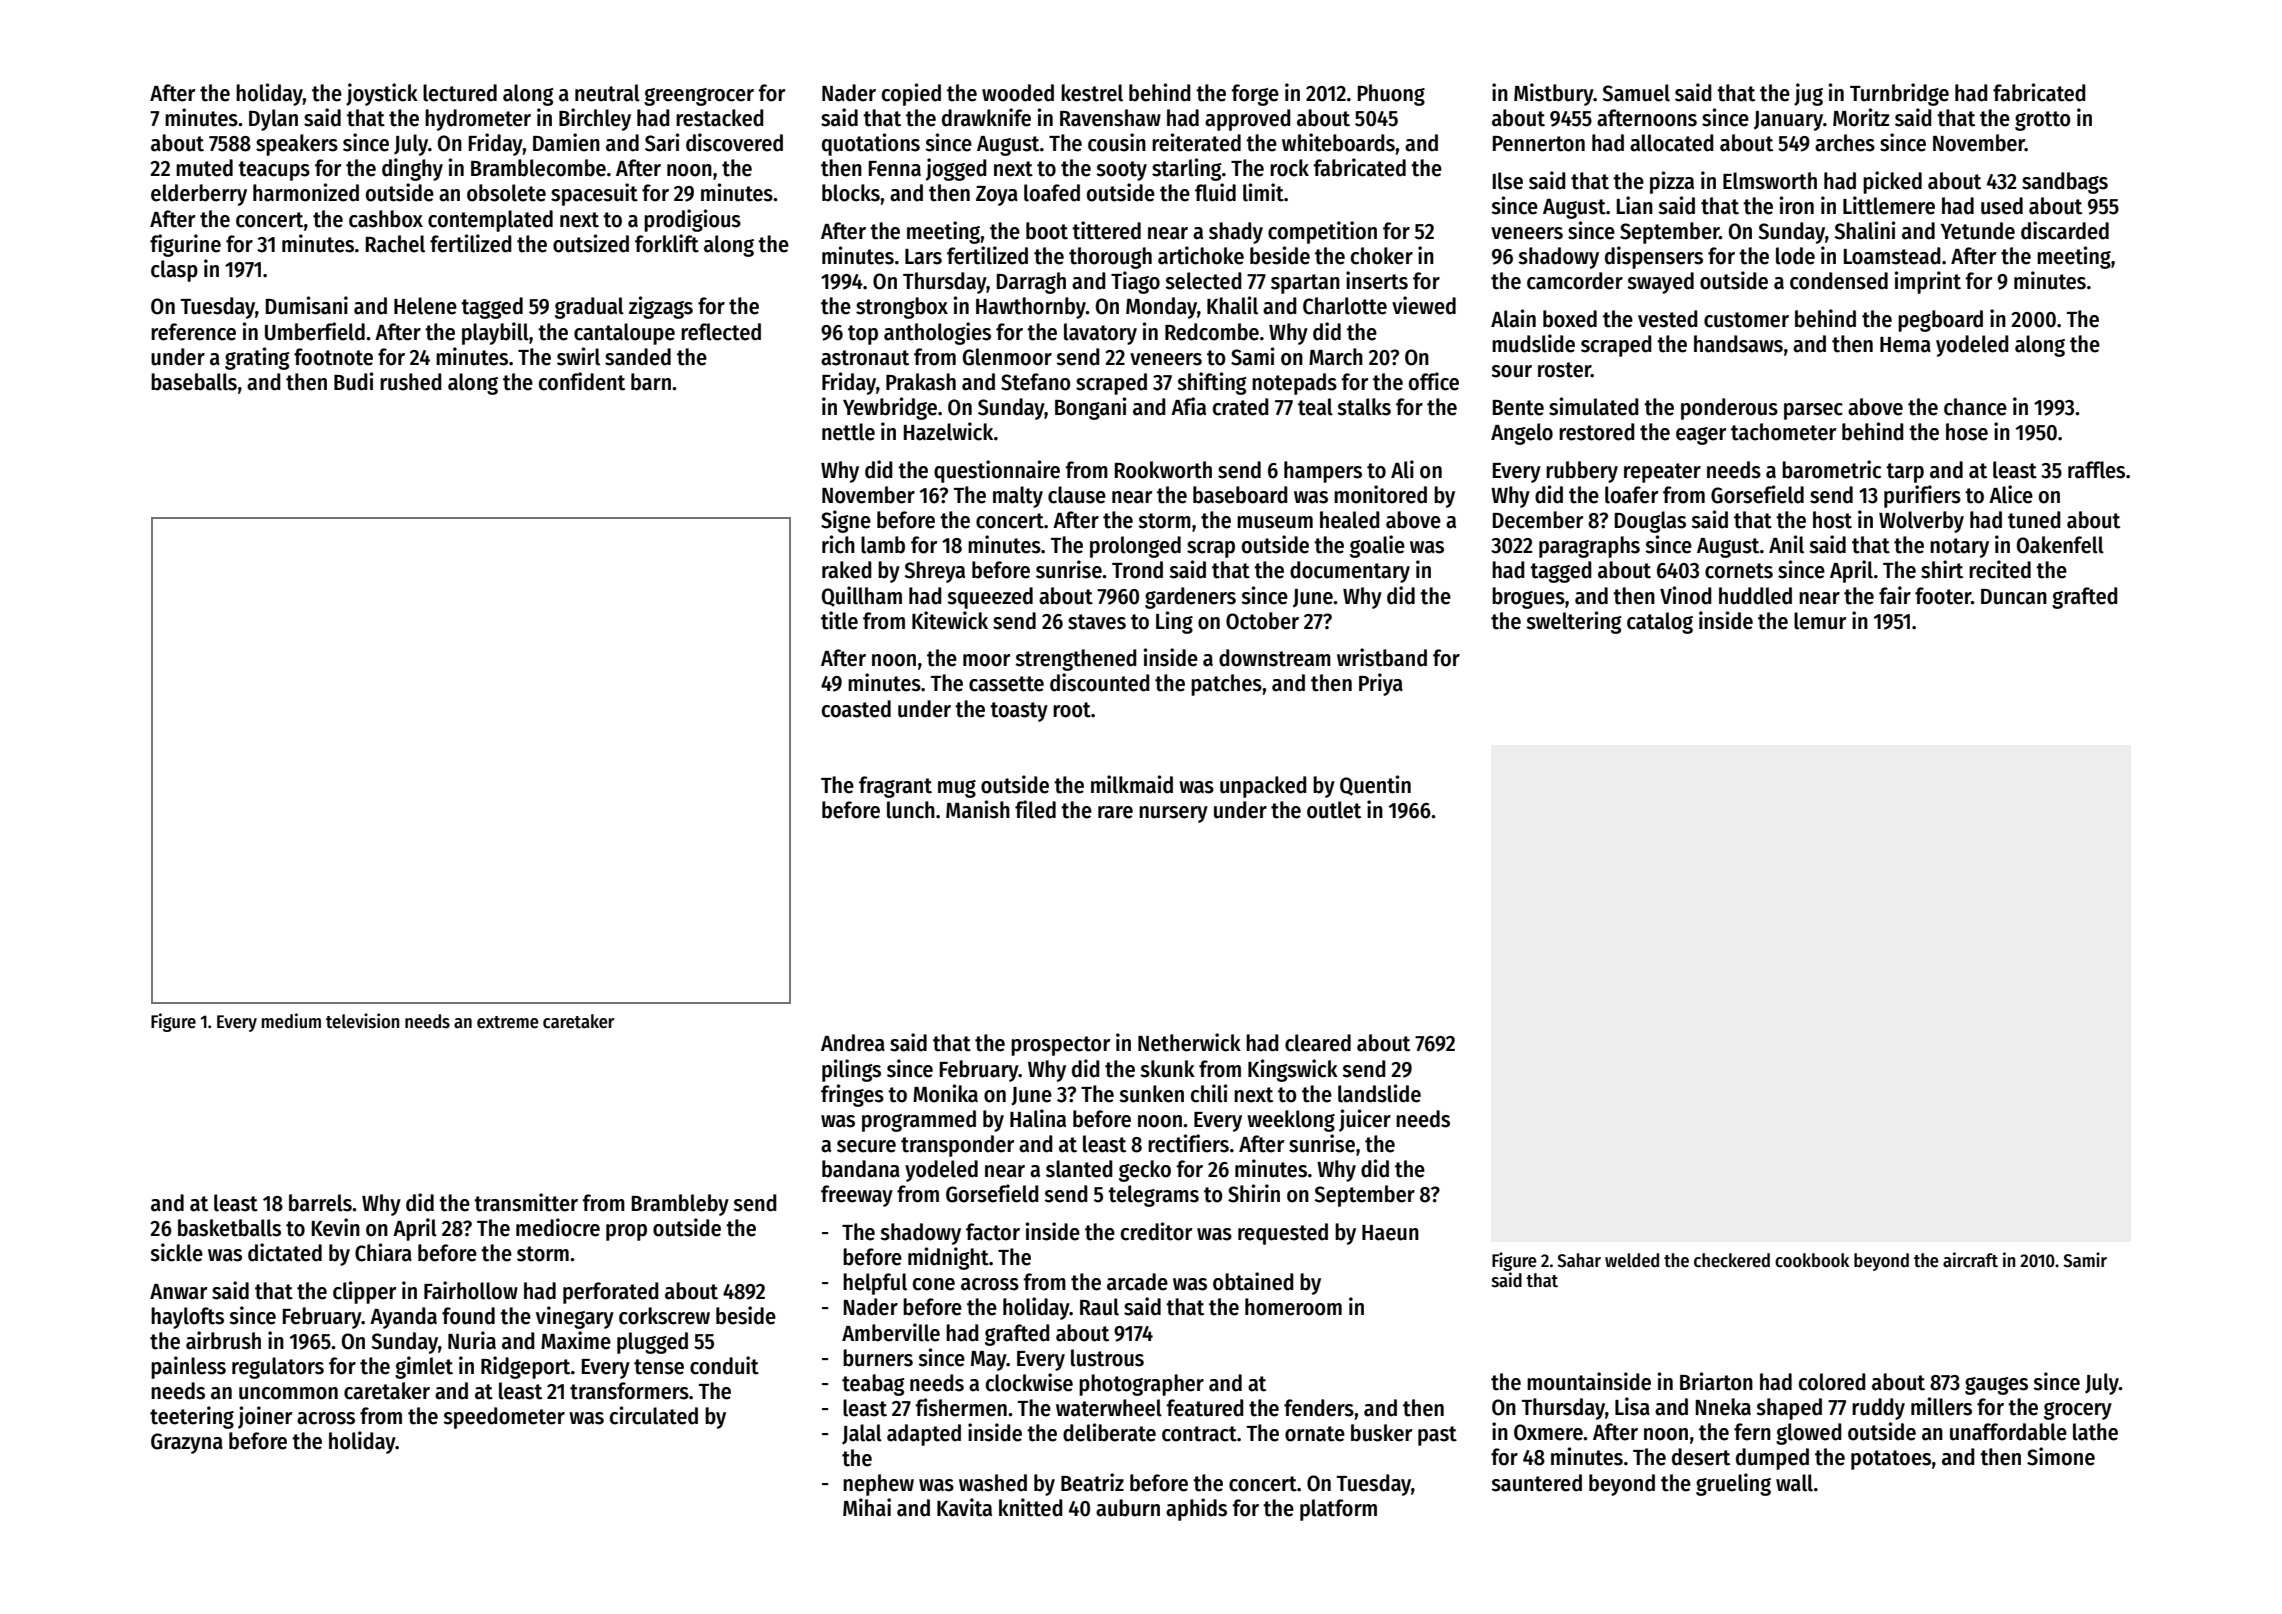 The height and width of the page is (1614, 2282). Describe the element at coordinates (1106, 230) in the page. I see `tittered` at that location.
